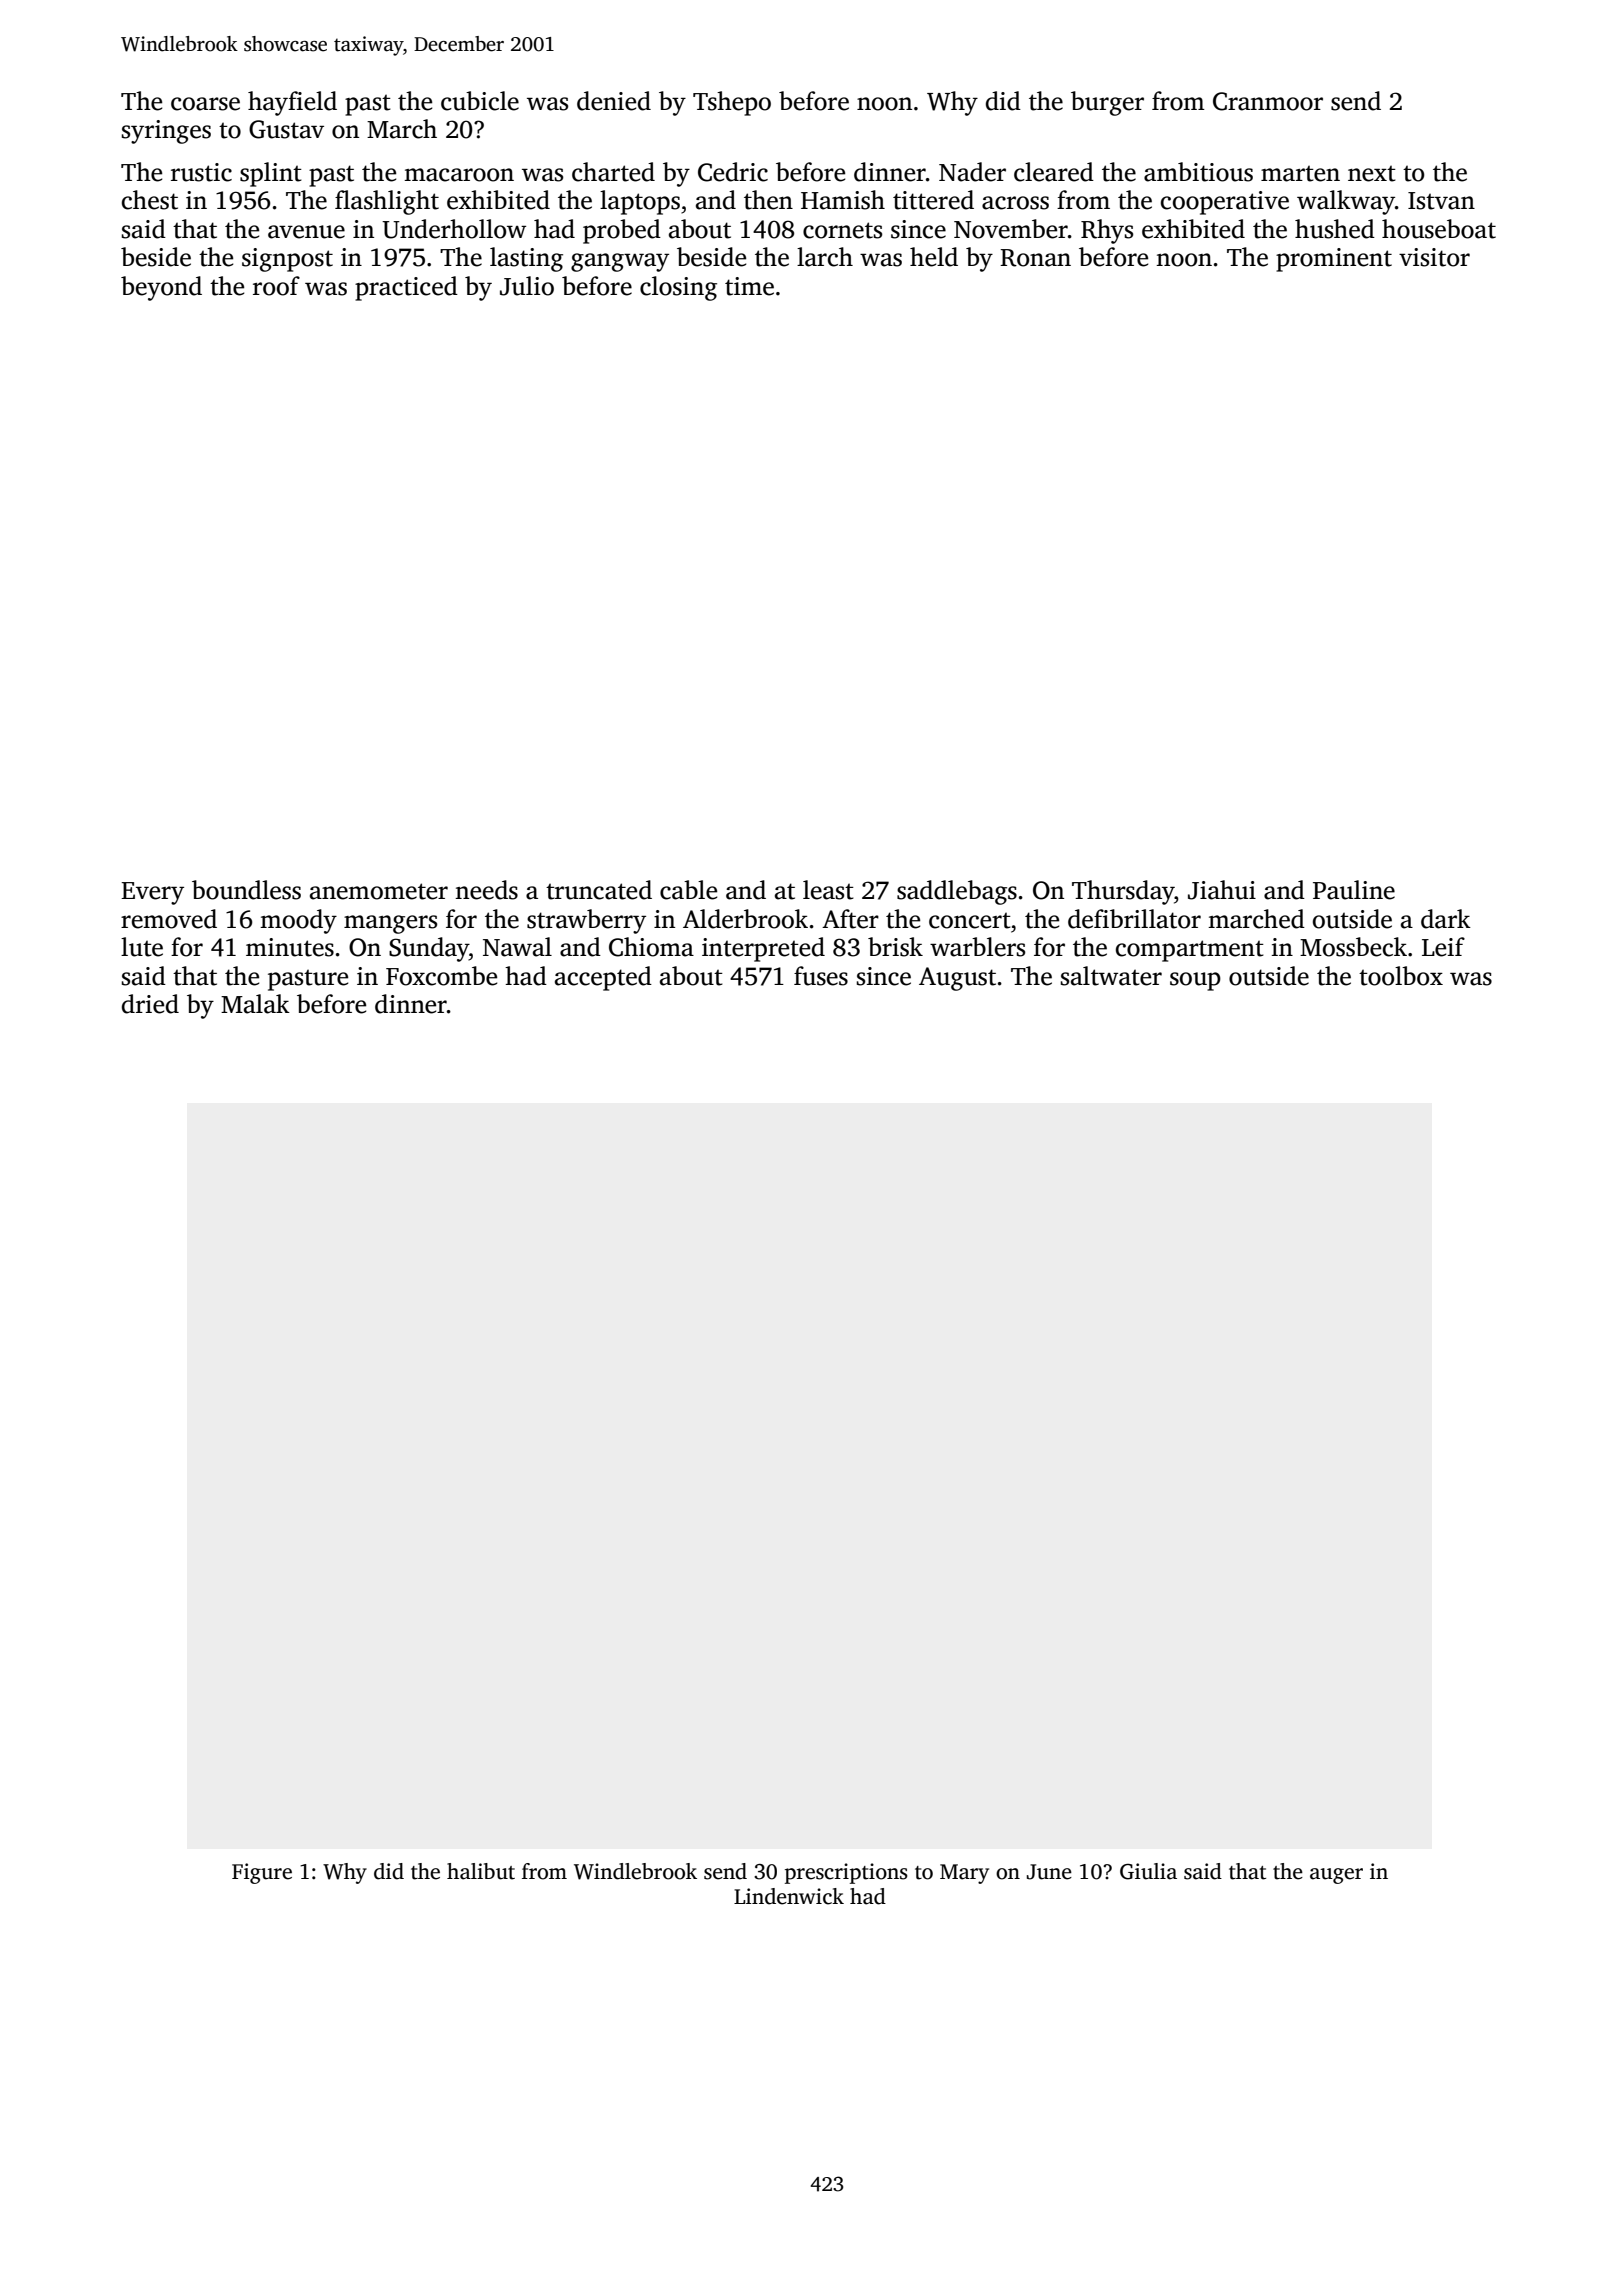  Describe the element at coordinates (255, 1004) in the screenshot. I see `Malak` at that location.
